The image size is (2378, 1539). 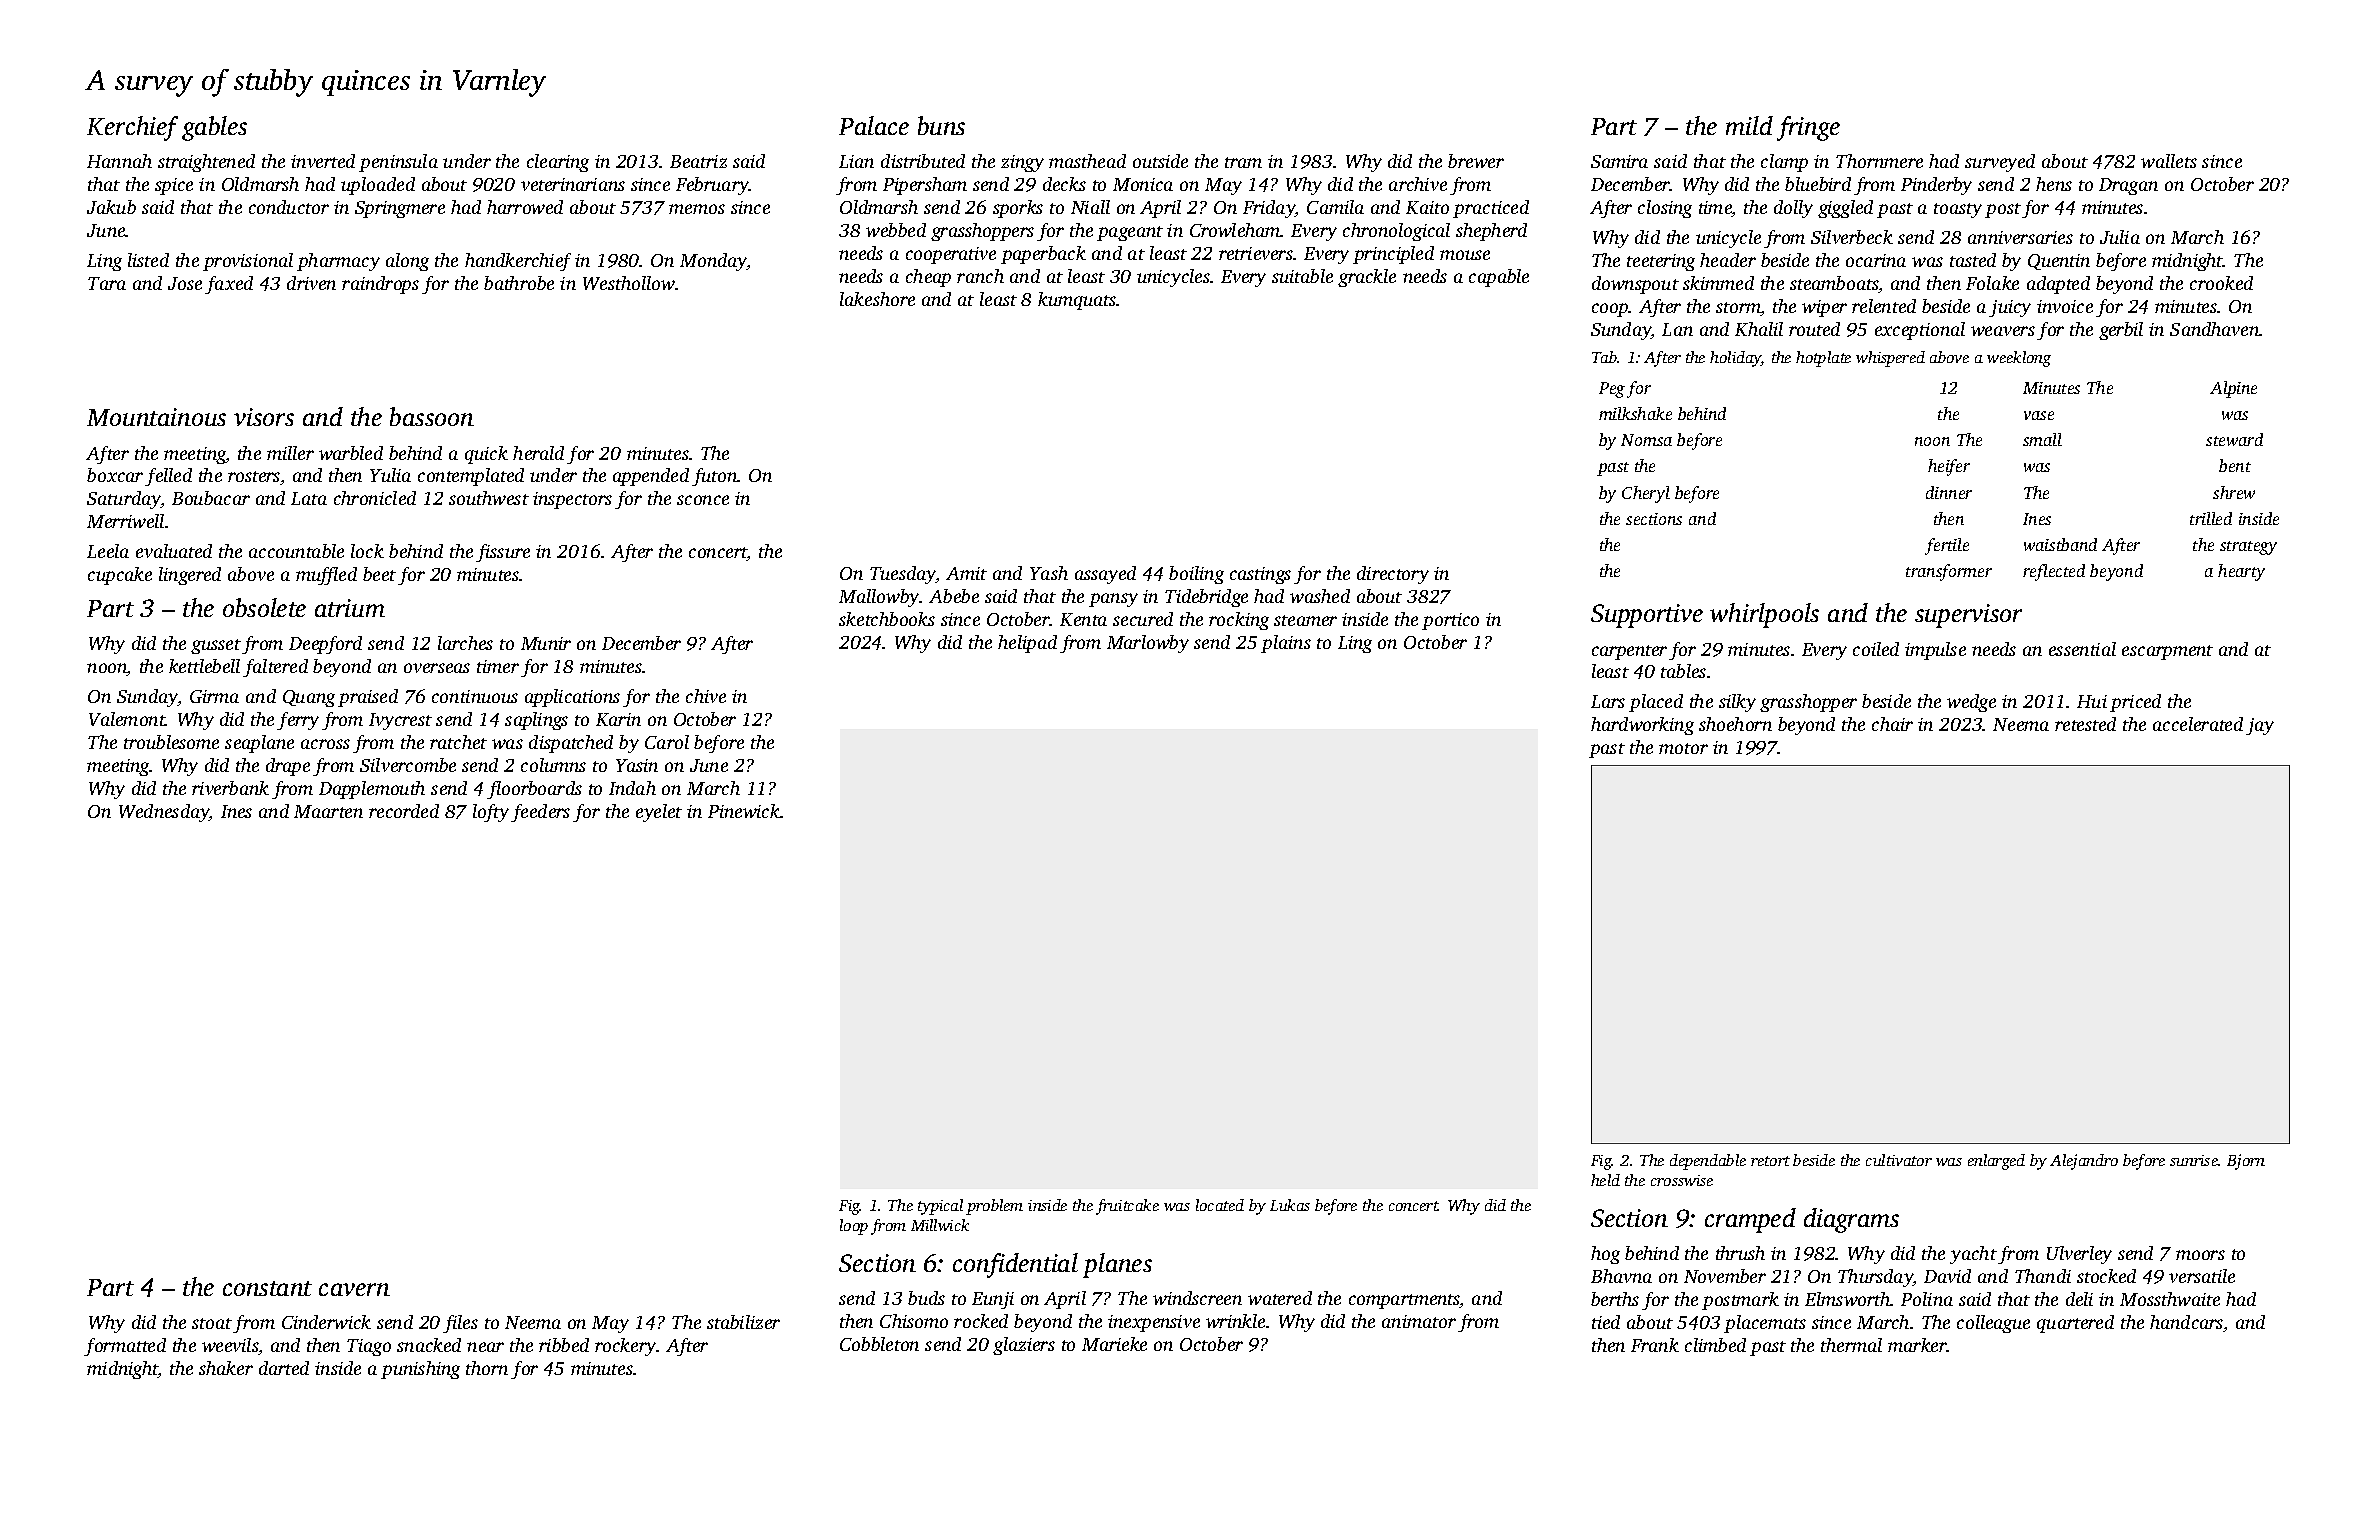 I want to click on reflected, so click(x=2054, y=572).
